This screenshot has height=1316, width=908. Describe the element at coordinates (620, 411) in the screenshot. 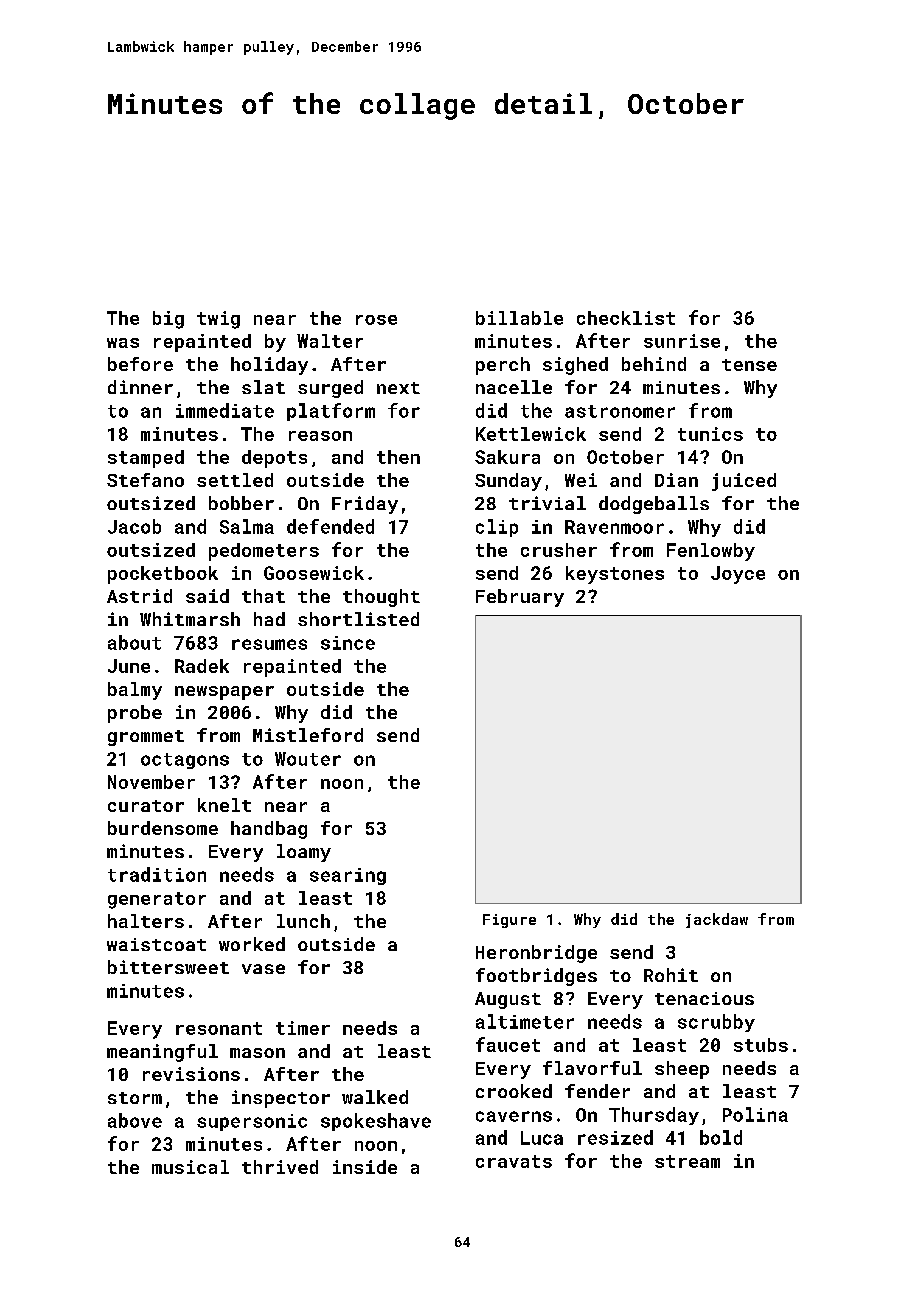

I see `astronomer` at that location.
